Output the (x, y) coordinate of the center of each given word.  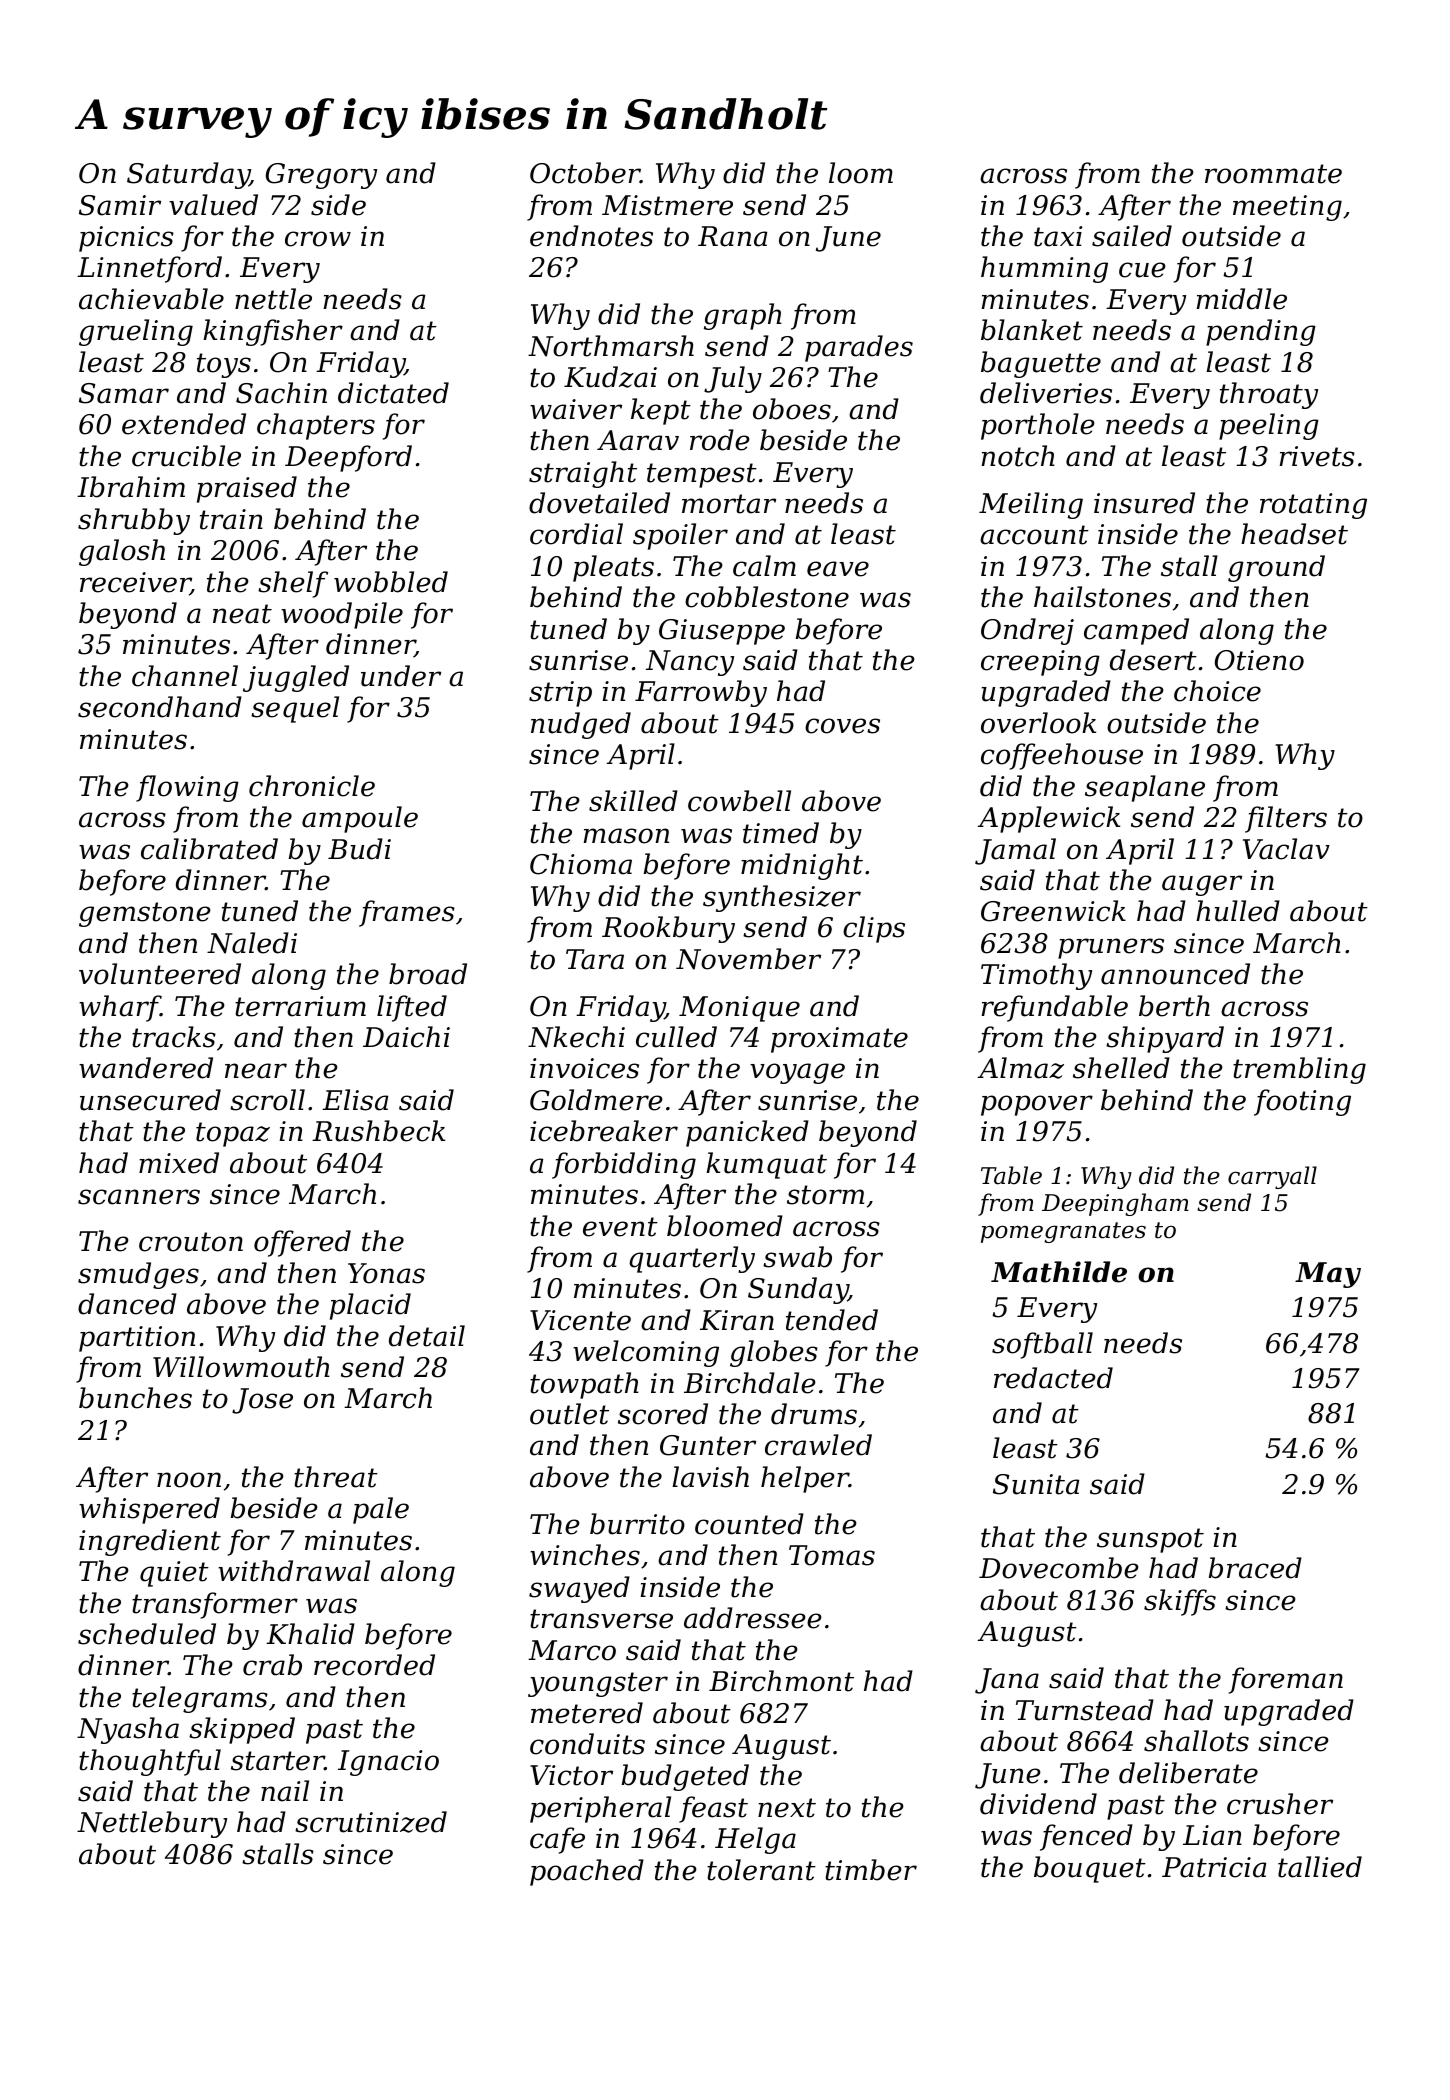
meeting (1287, 208)
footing (1302, 1102)
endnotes (591, 236)
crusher (1280, 1804)
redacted (1053, 1378)
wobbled (391, 582)
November (748, 959)
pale (381, 1510)
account (1034, 535)
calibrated (209, 849)
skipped (242, 1730)
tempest (702, 475)
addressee (753, 1618)
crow (318, 239)
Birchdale (750, 1383)
